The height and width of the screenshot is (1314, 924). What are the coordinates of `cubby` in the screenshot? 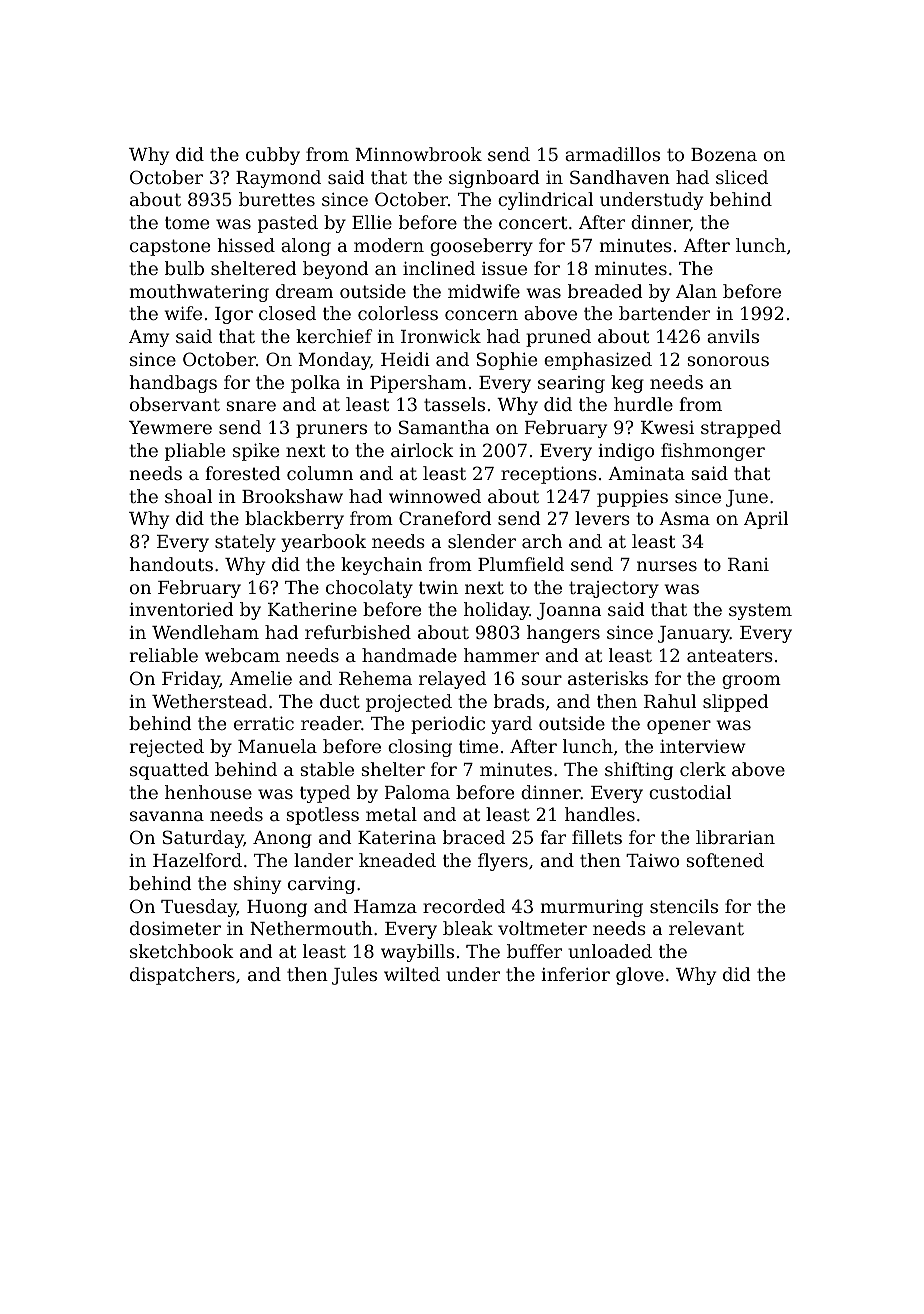 It's located at (273, 156).
